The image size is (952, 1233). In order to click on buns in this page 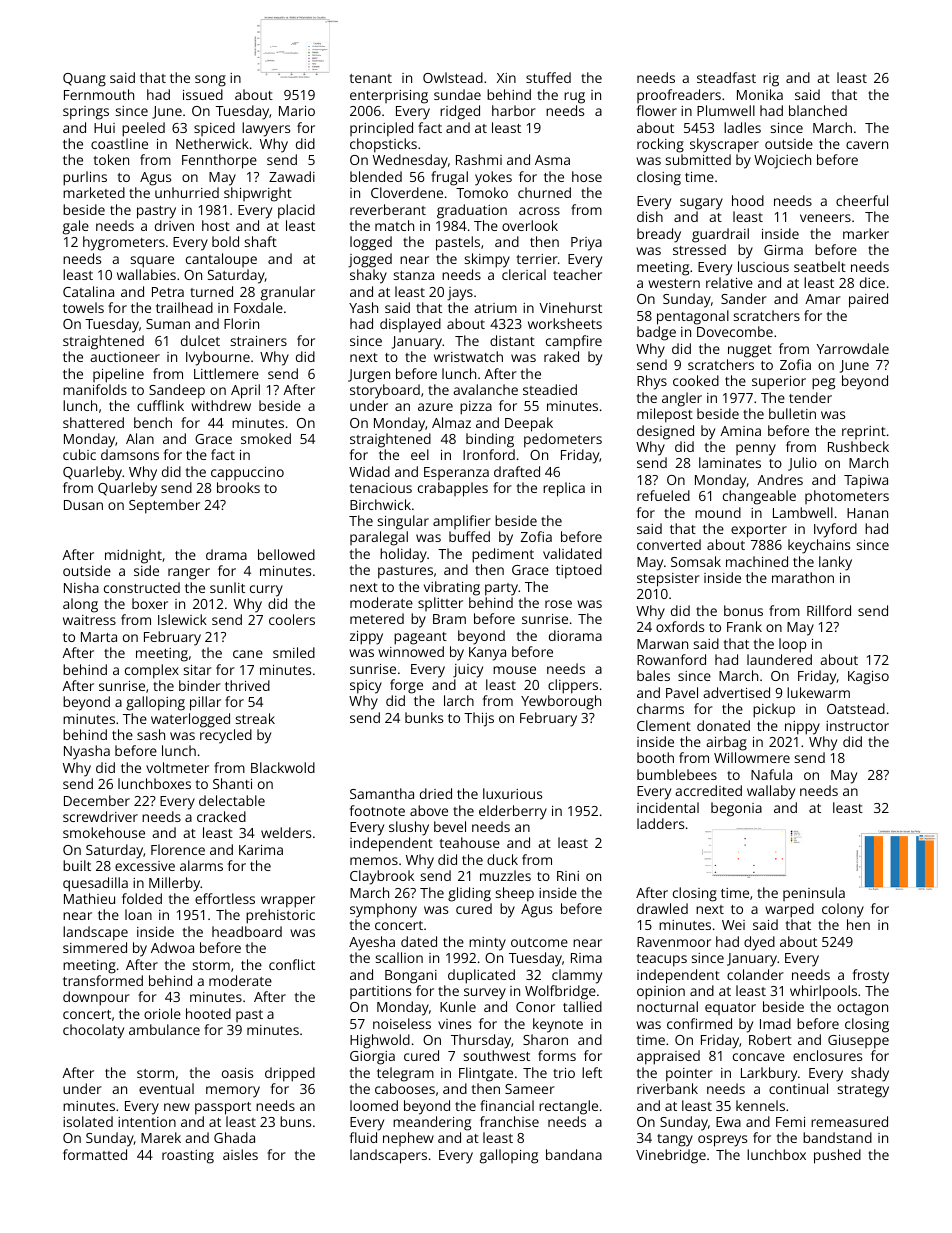, I will do `click(295, 1121)`.
